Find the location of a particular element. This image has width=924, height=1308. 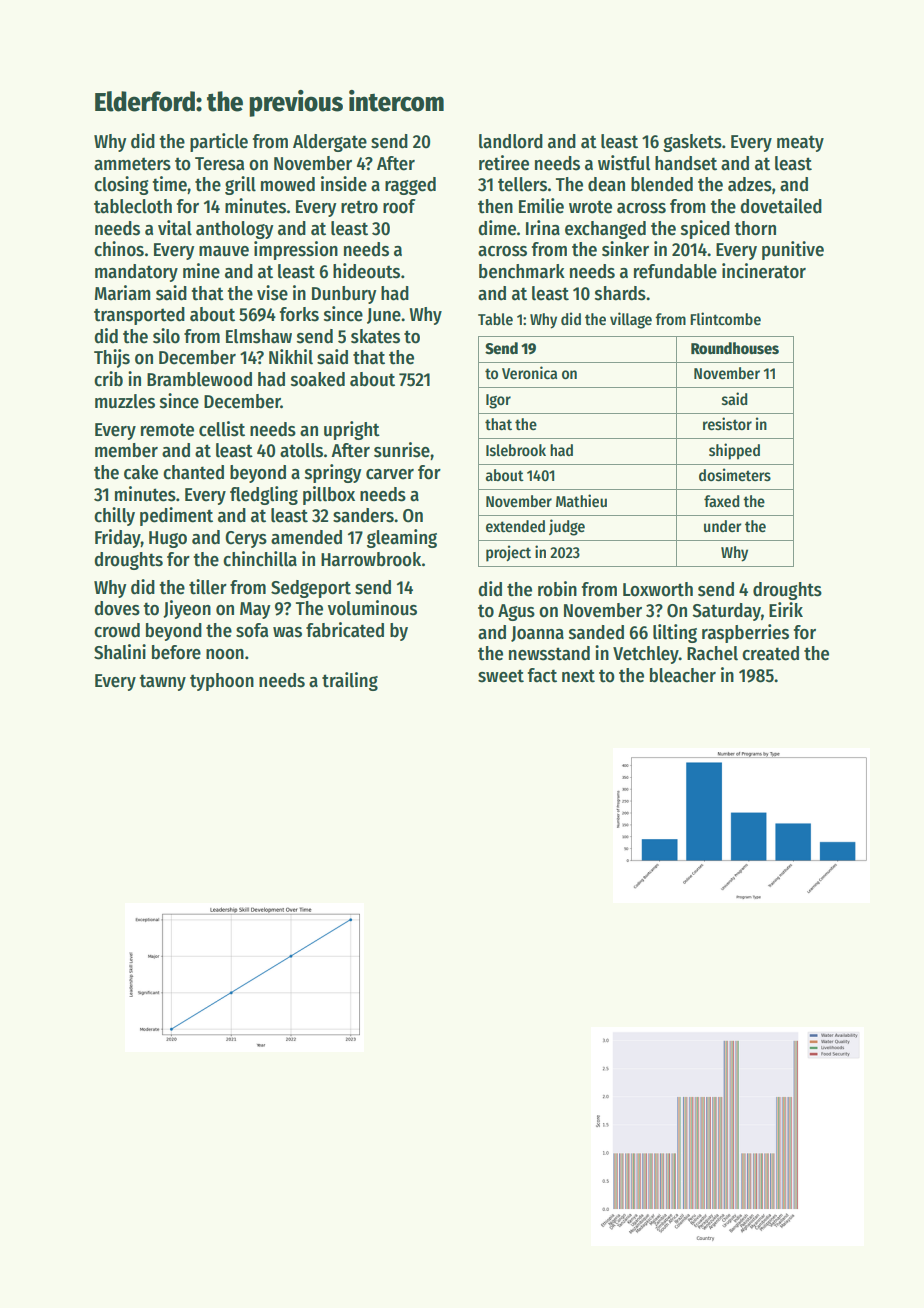

transported is located at coordinates (139, 316).
